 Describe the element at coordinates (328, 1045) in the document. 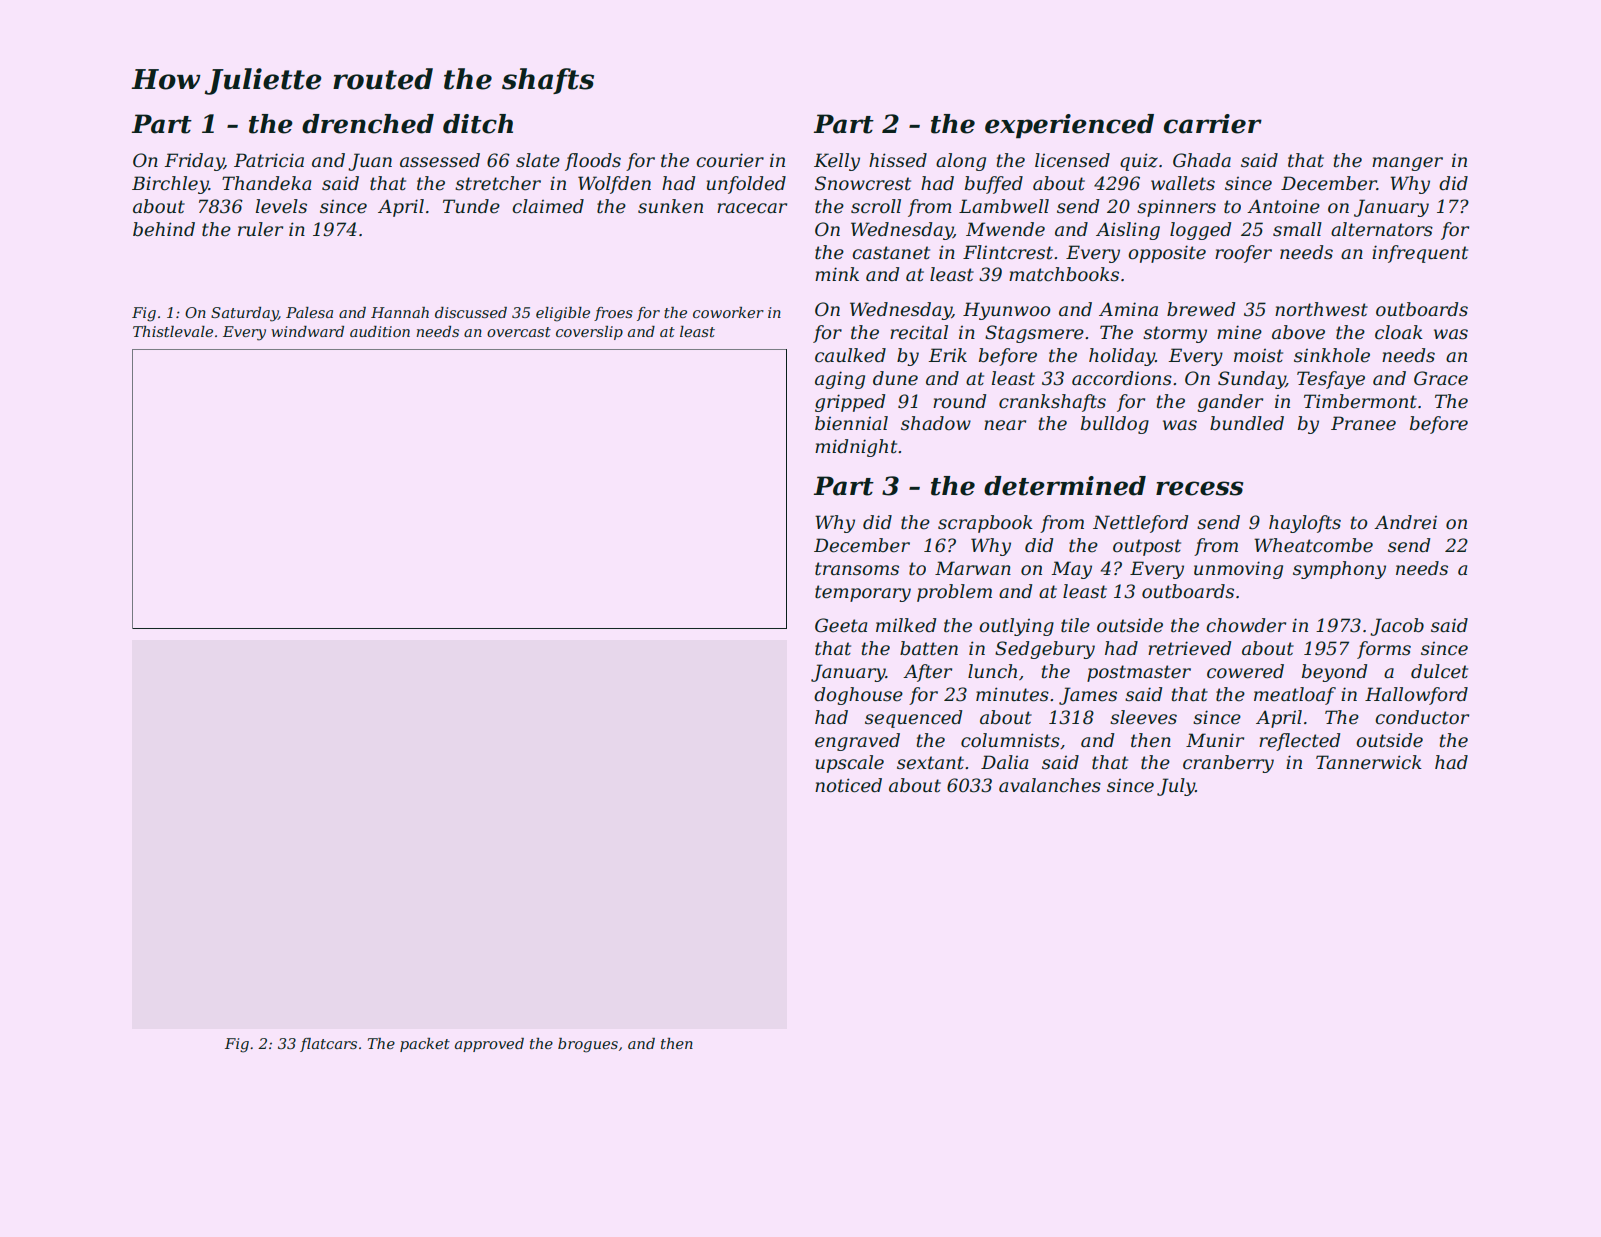

I see `flatcars` at that location.
